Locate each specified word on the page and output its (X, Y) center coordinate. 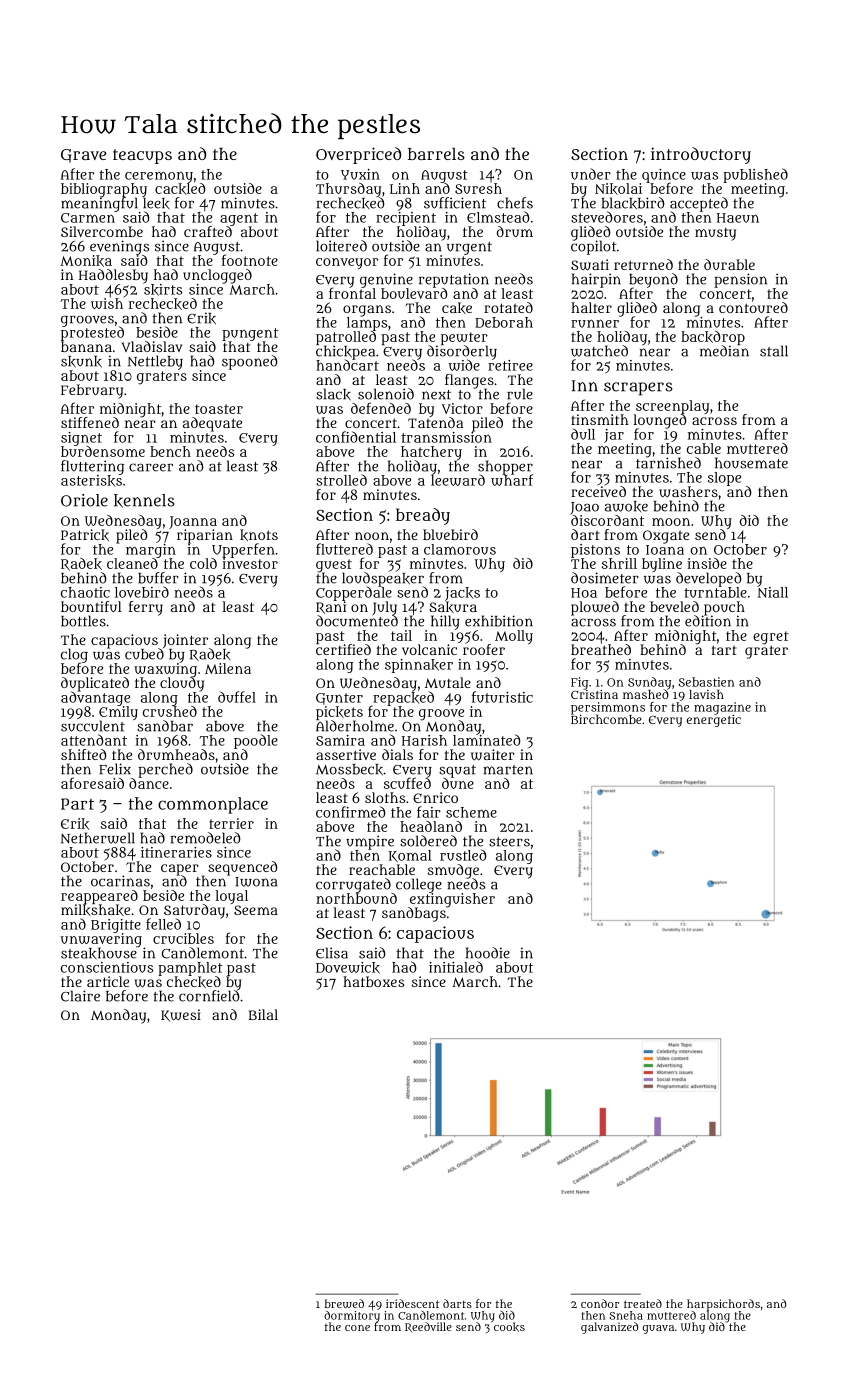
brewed (344, 1303)
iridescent (413, 1303)
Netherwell (98, 838)
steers (509, 842)
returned (643, 264)
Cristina (594, 694)
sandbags (414, 914)
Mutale (448, 682)
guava (658, 1329)
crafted (208, 231)
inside (707, 563)
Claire (80, 996)
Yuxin (360, 174)
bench (170, 451)
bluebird (450, 534)
